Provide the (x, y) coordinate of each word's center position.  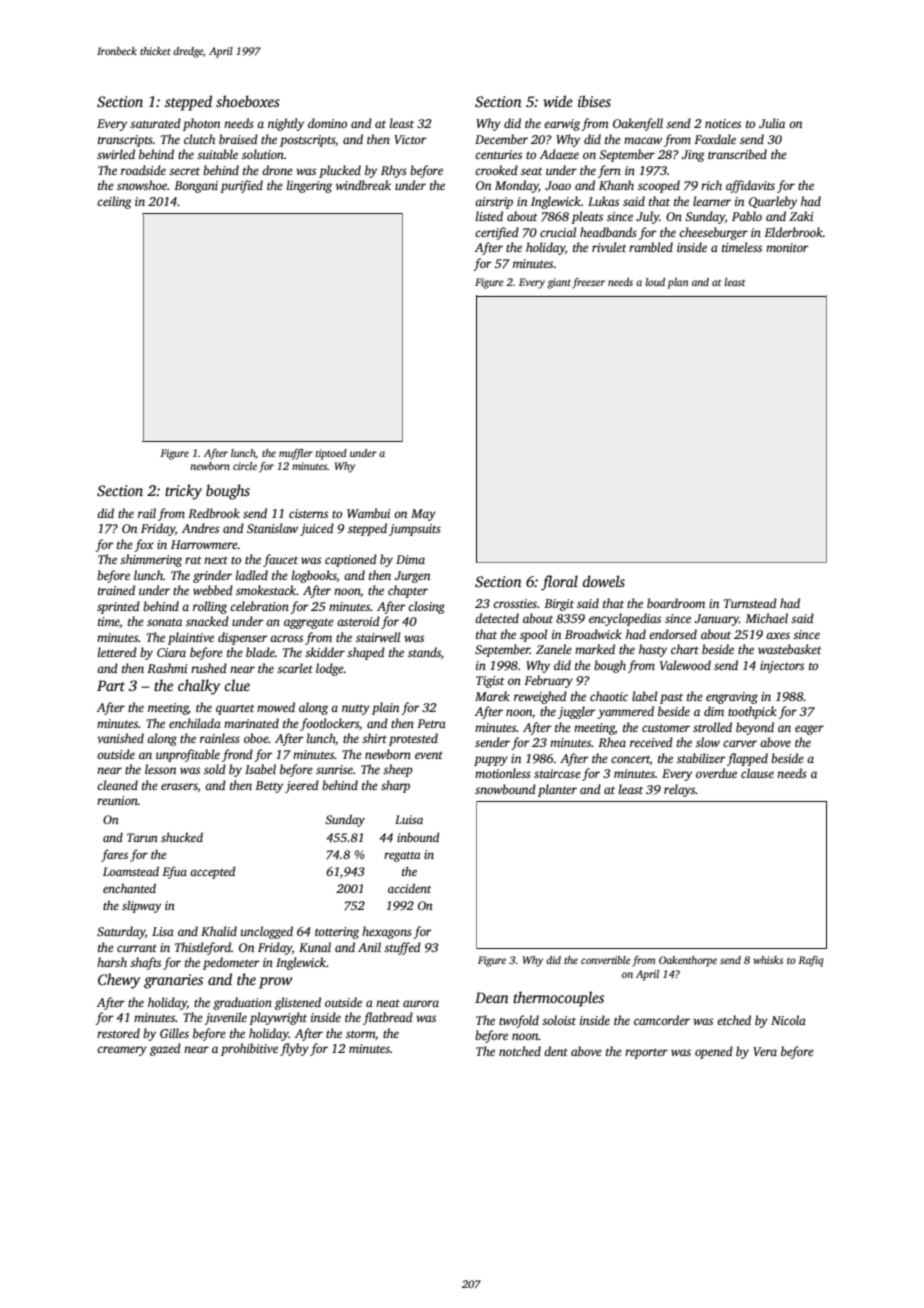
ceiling (114, 202)
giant (559, 283)
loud (655, 282)
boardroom (676, 603)
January (716, 620)
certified (497, 233)
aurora (421, 1003)
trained (116, 590)
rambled (651, 247)
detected (497, 618)
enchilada (195, 723)
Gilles (174, 1033)
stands (424, 652)
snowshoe (142, 185)
